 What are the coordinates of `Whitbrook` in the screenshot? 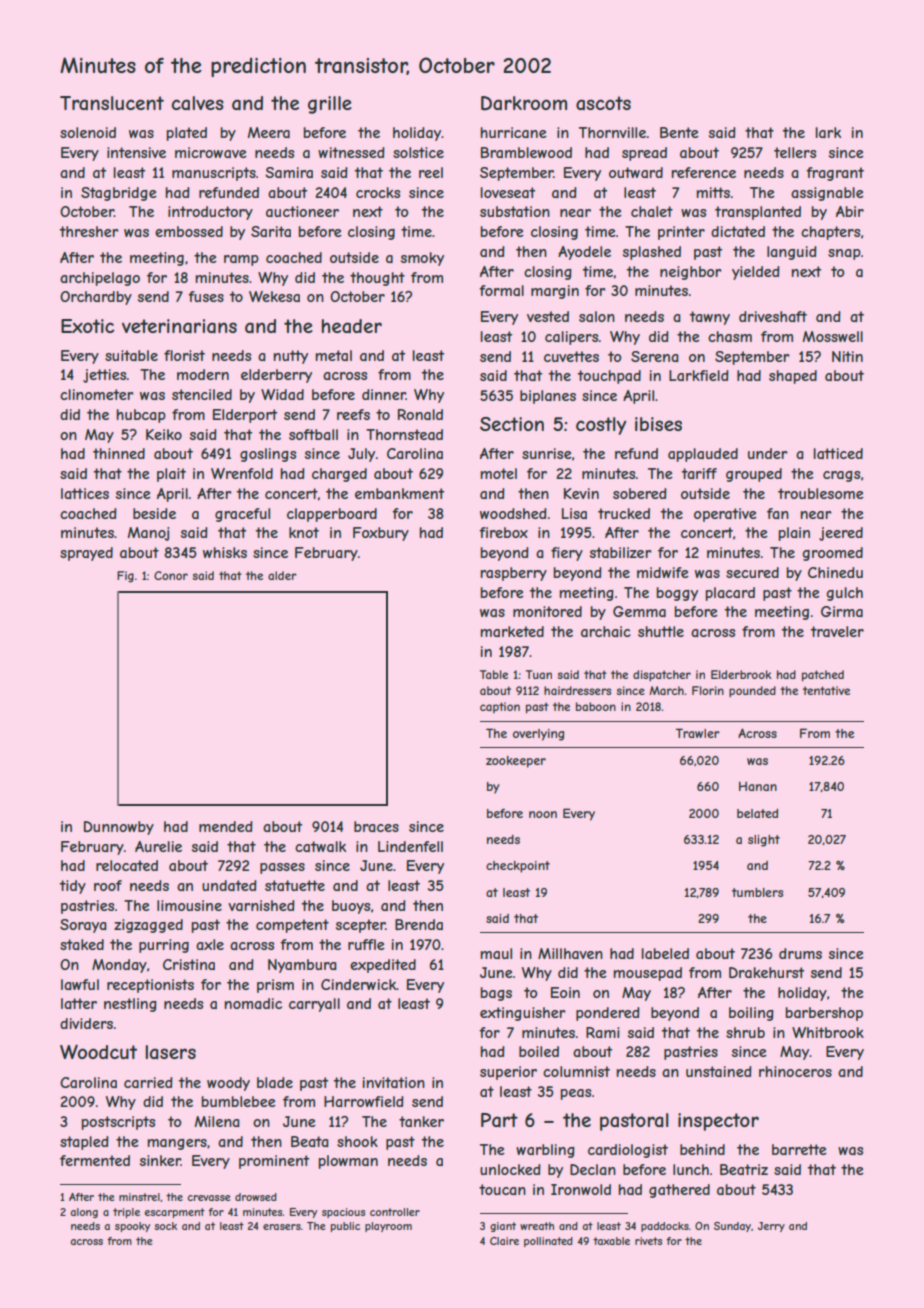 It's located at (828, 1032).
